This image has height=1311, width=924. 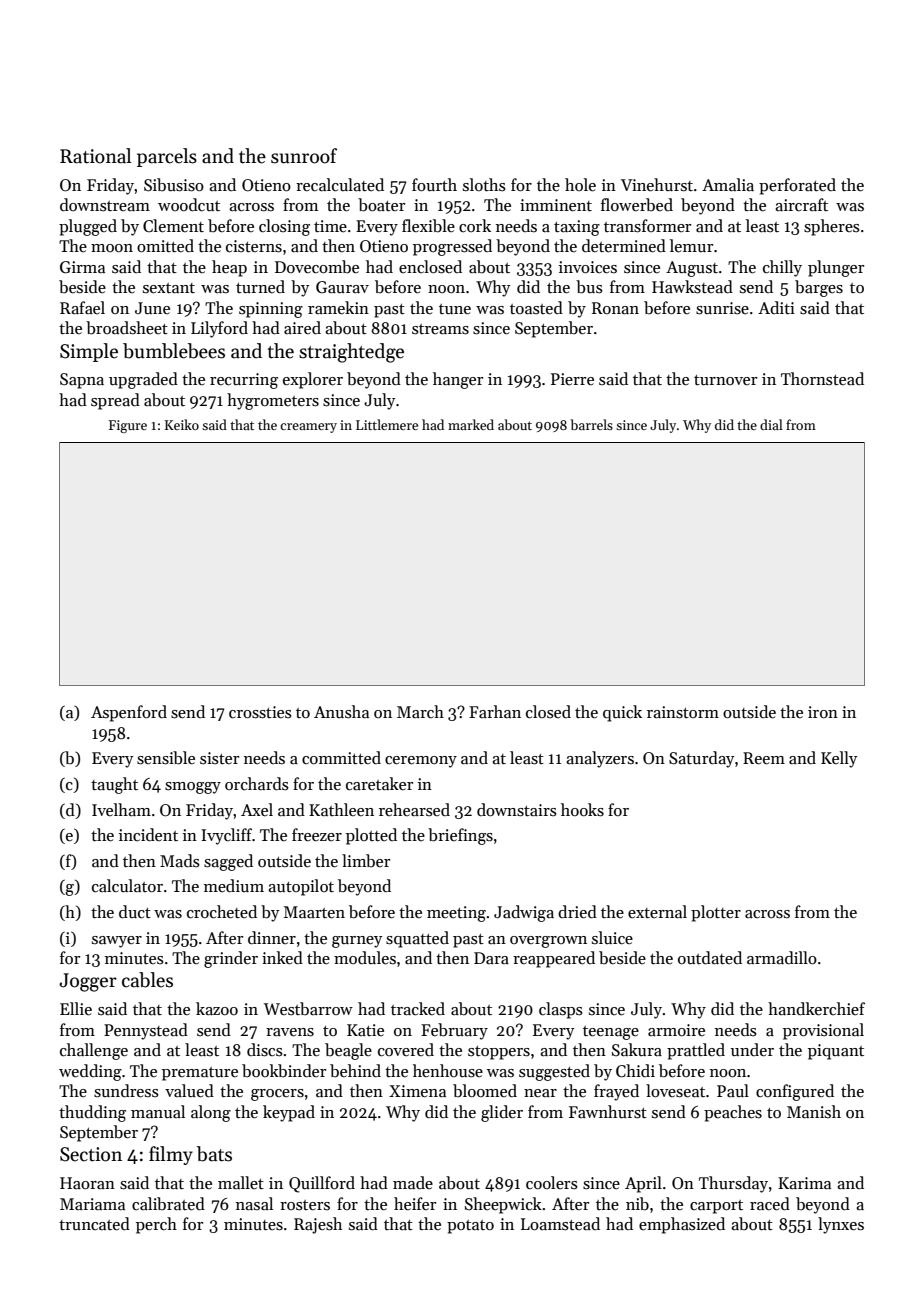 I want to click on sunroof, so click(x=304, y=156).
